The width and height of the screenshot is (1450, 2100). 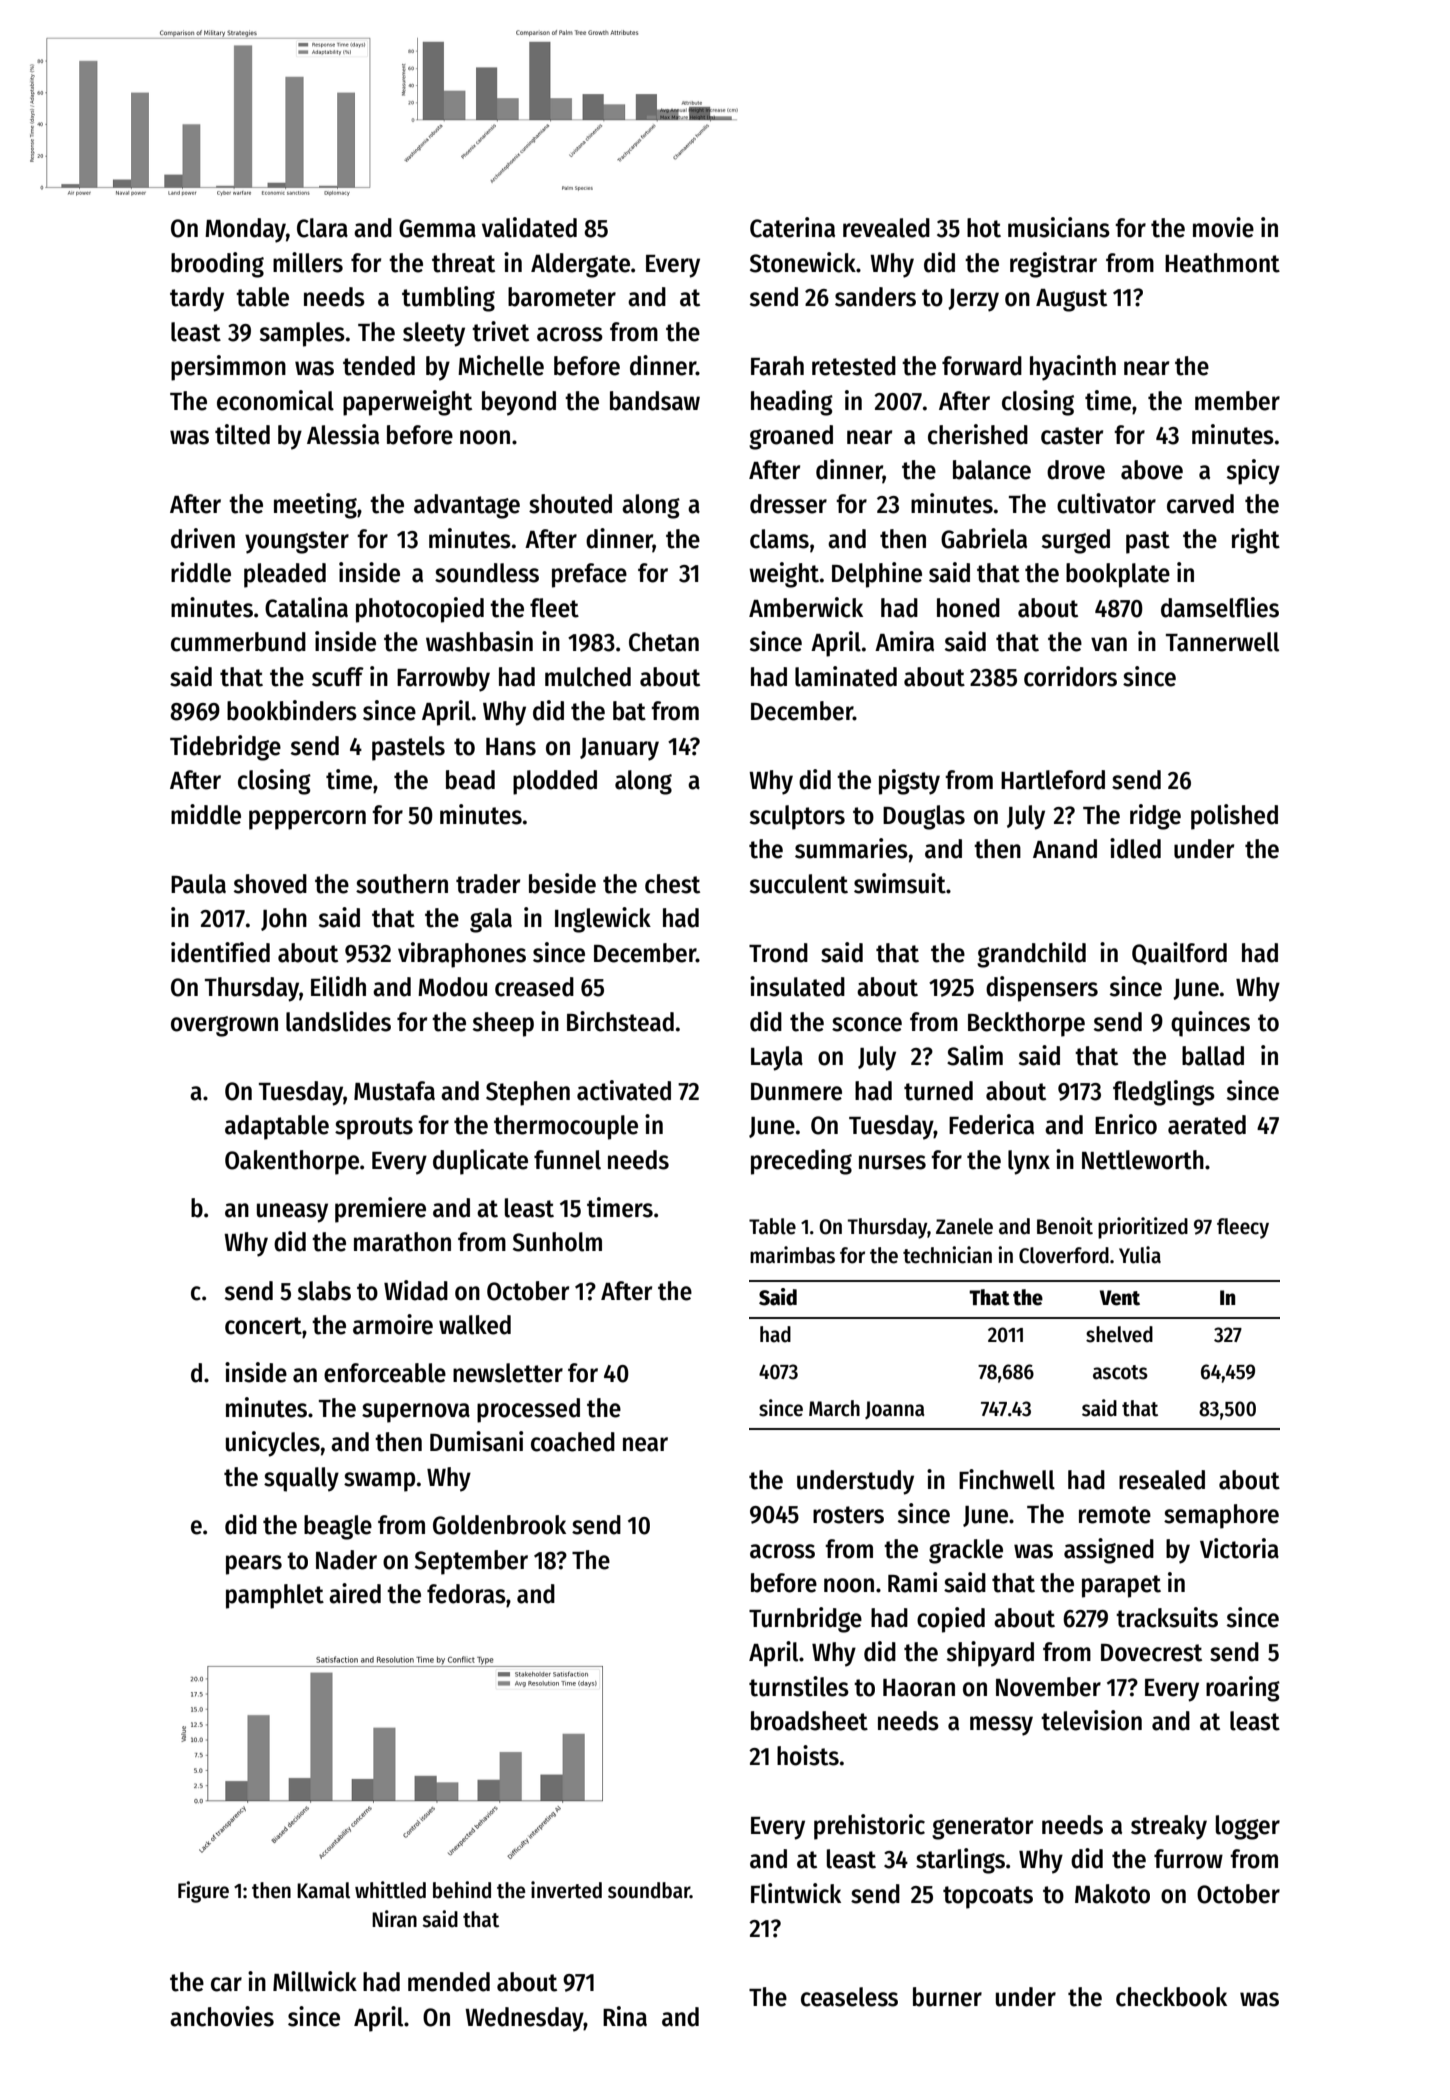 What do you see at coordinates (567, 1160) in the screenshot?
I see `funnel` at bounding box center [567, 1160].
